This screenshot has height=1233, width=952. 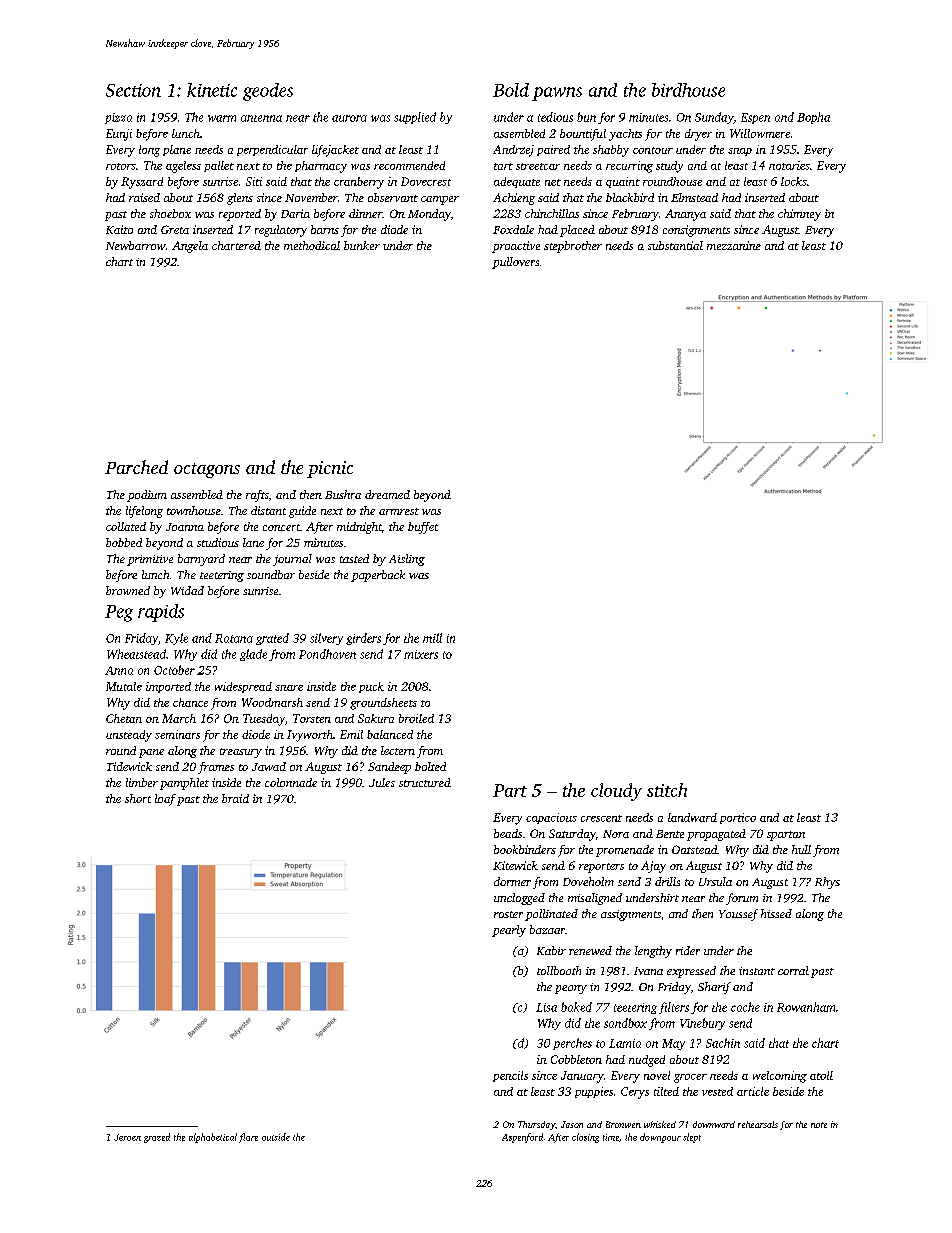 What do you see at coordinates (799, 215) in the screenshot?
I see `chimney` at bounding box center [799, 215].
